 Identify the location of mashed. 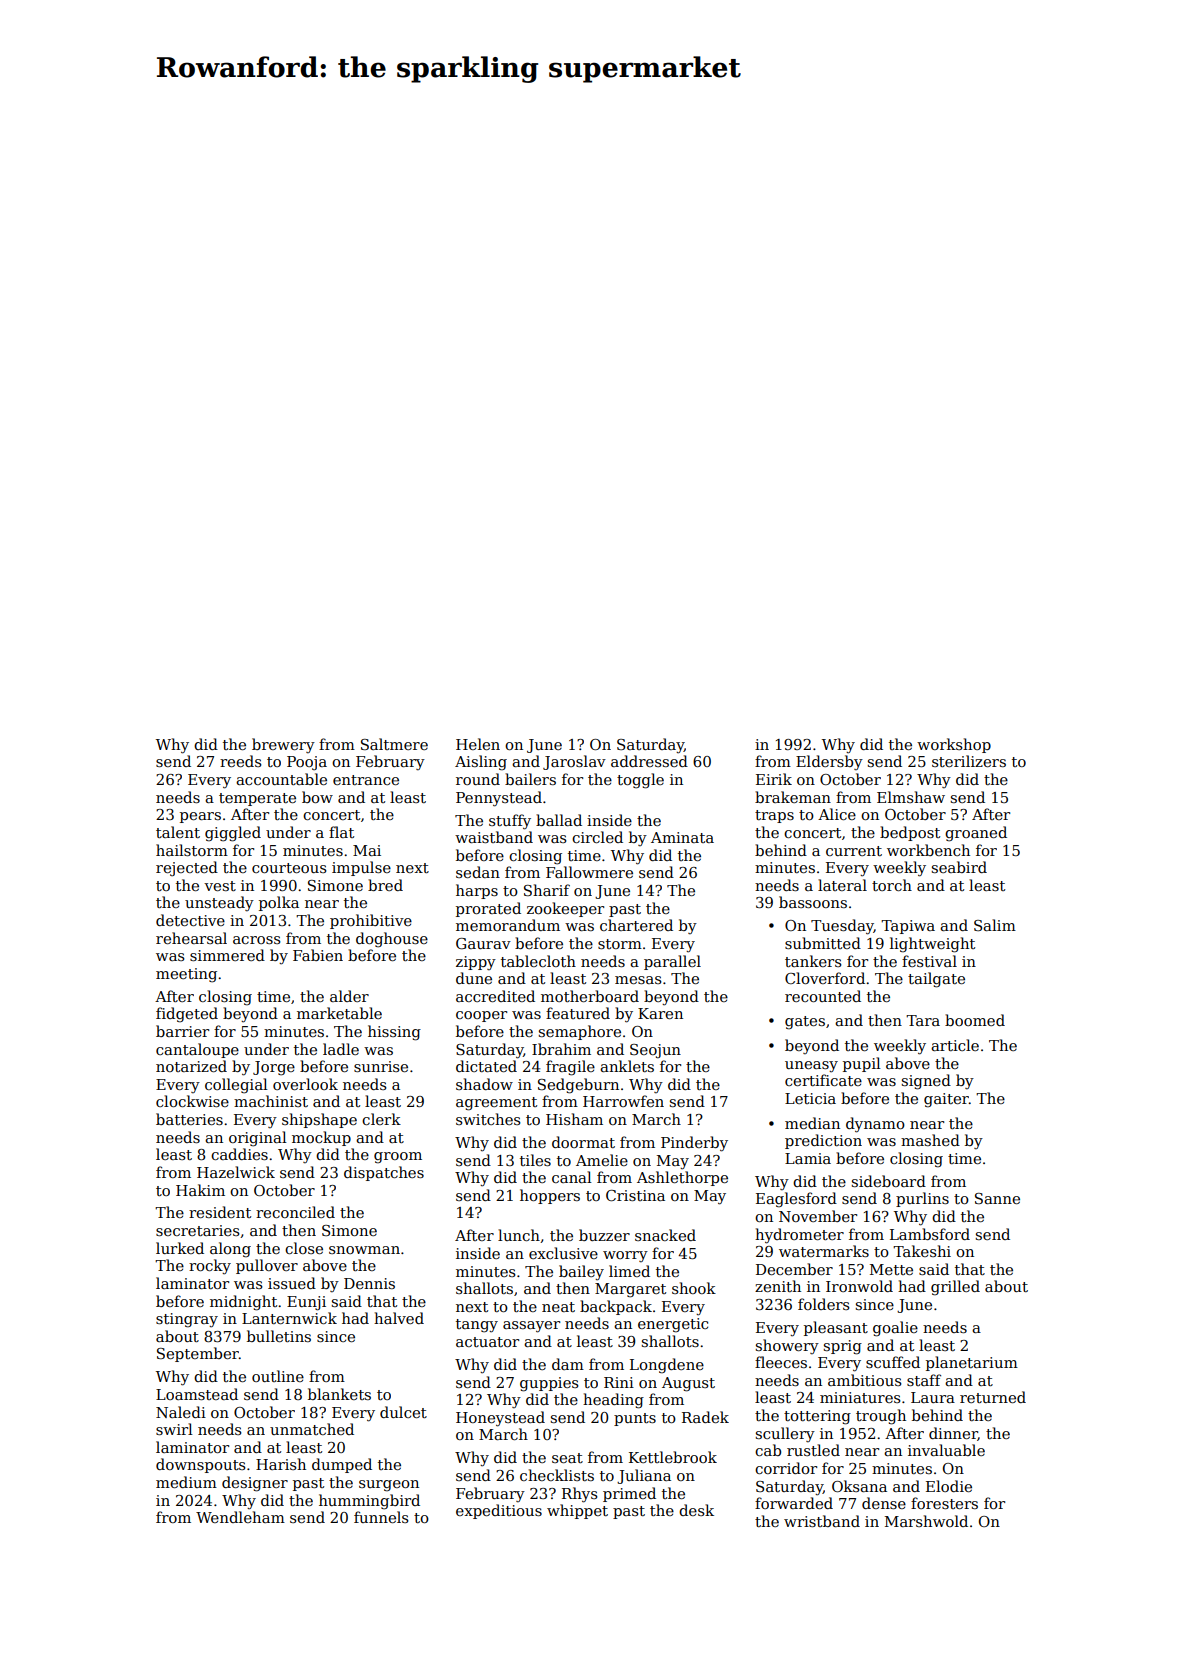
(930, 1140).
